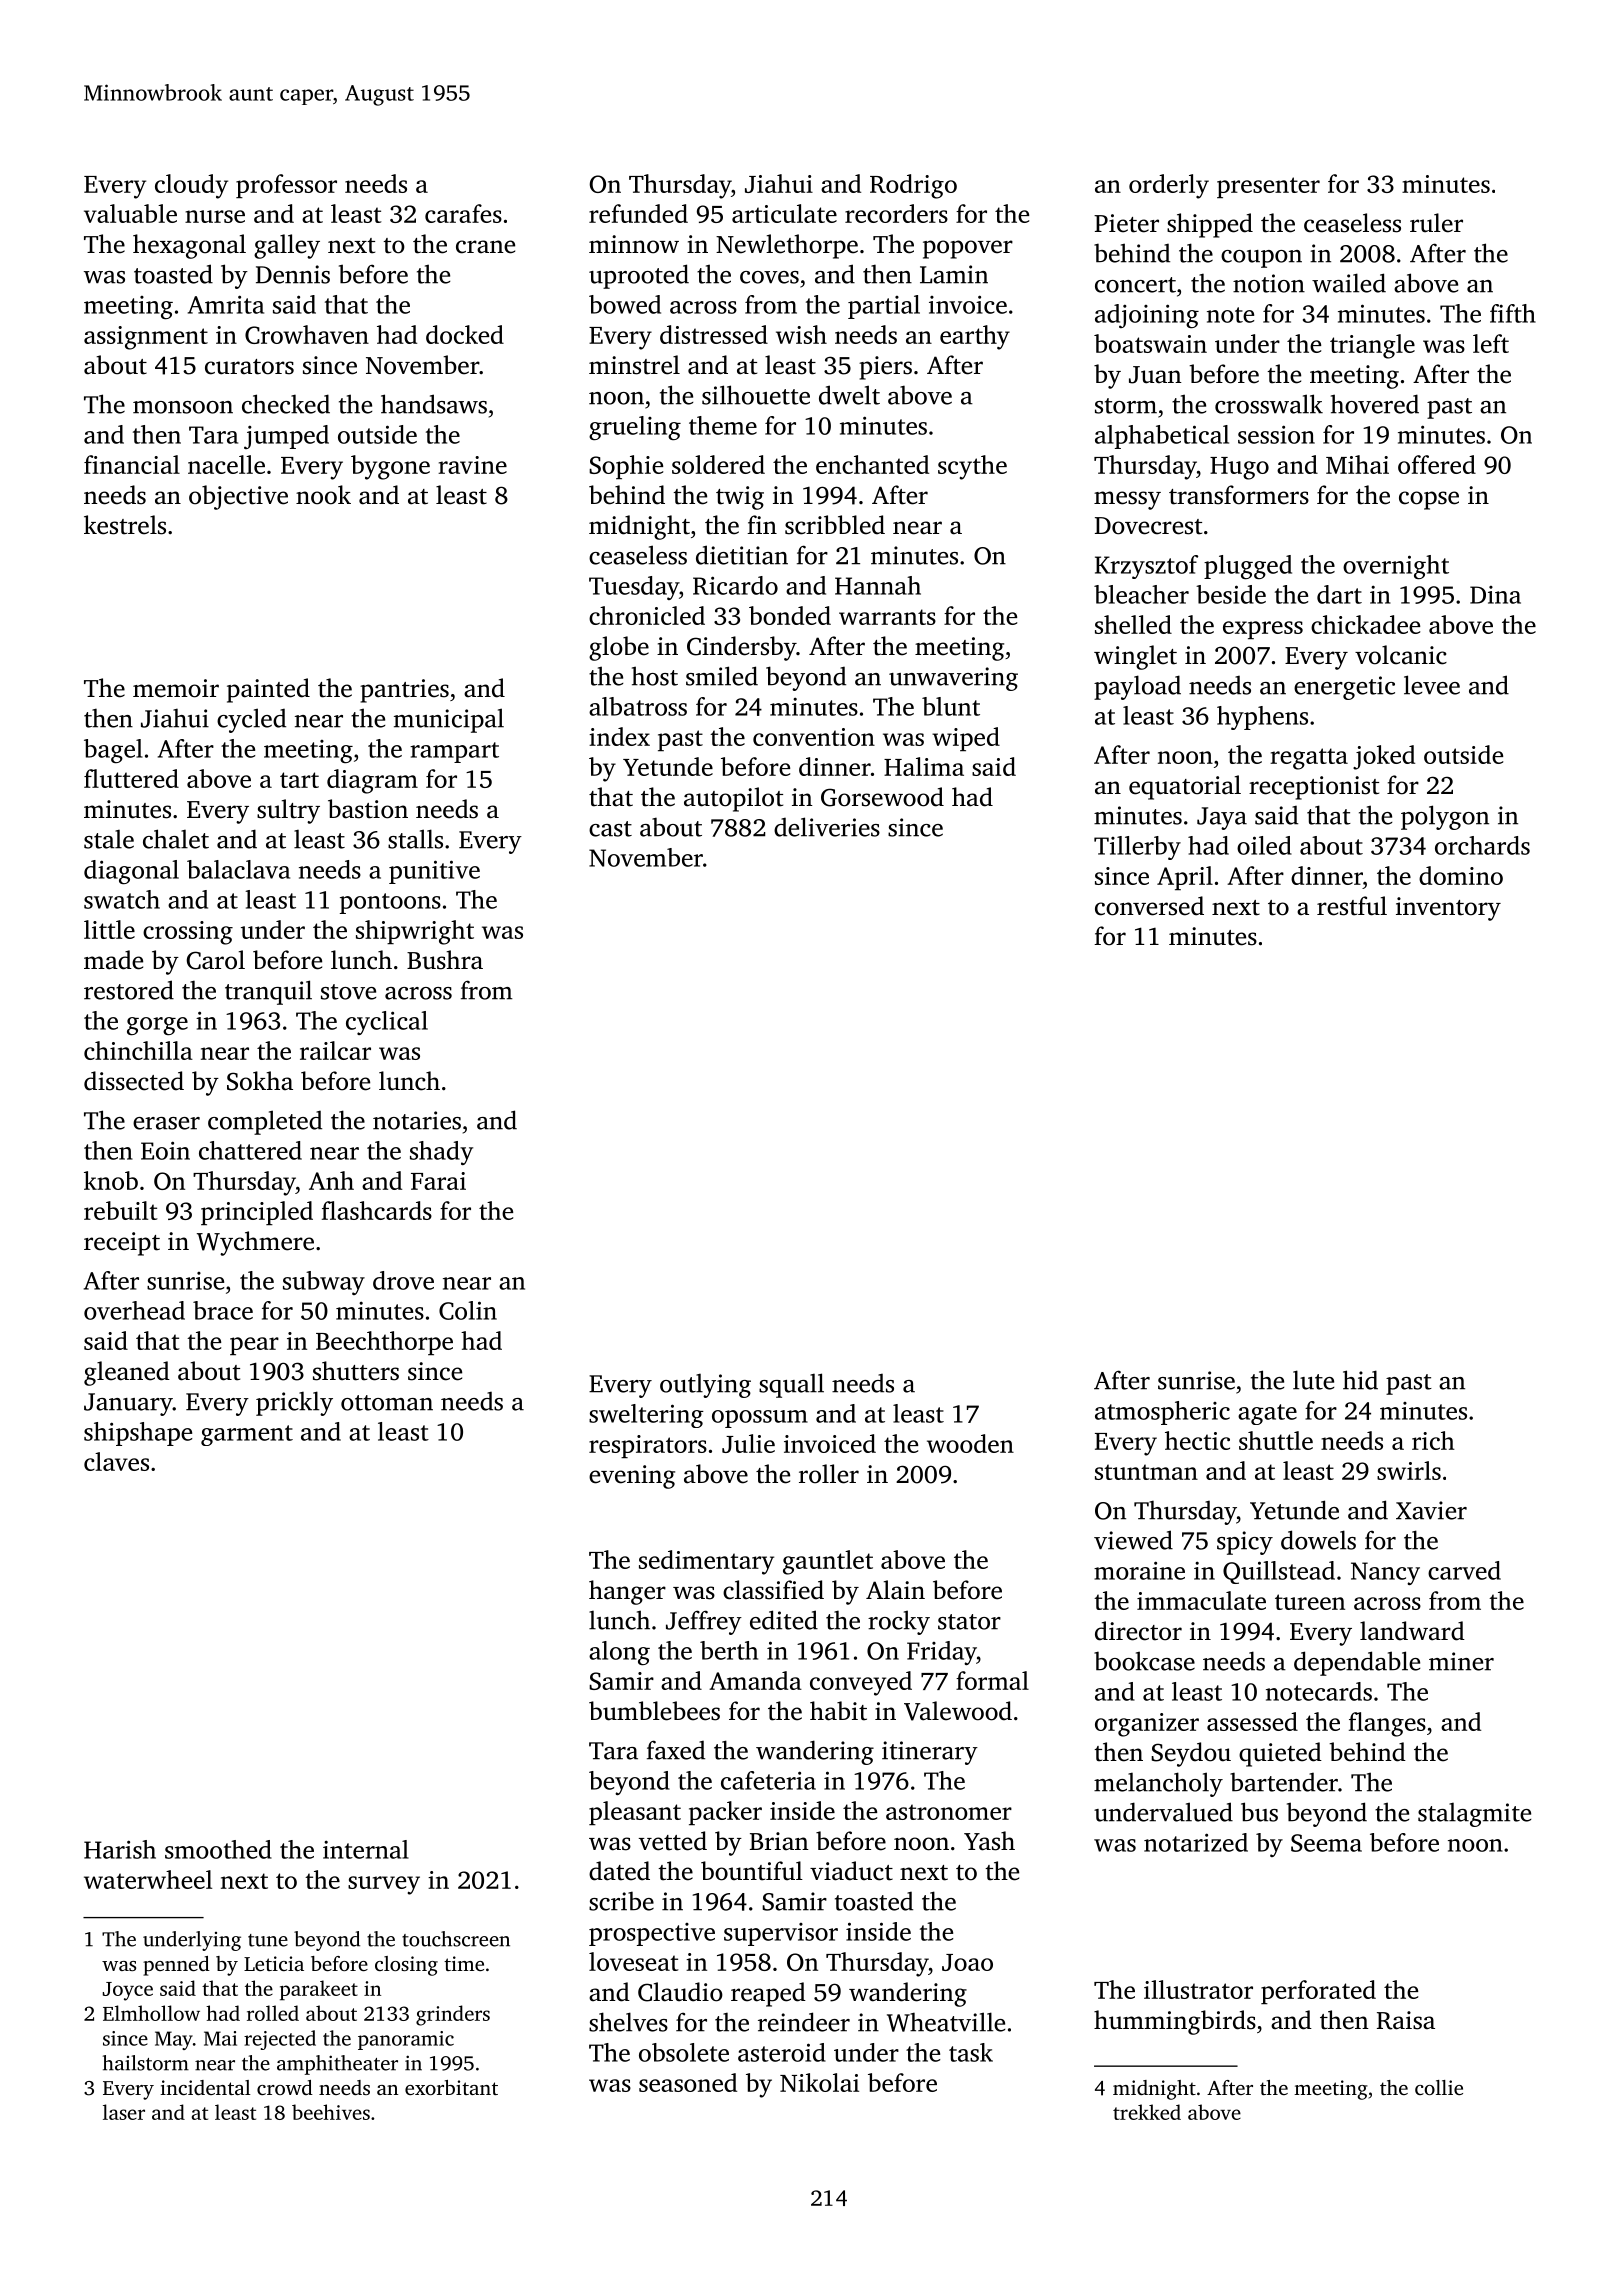 This page has width=1620, height=2292. I want to click on beehives, so click(331, 2112).
